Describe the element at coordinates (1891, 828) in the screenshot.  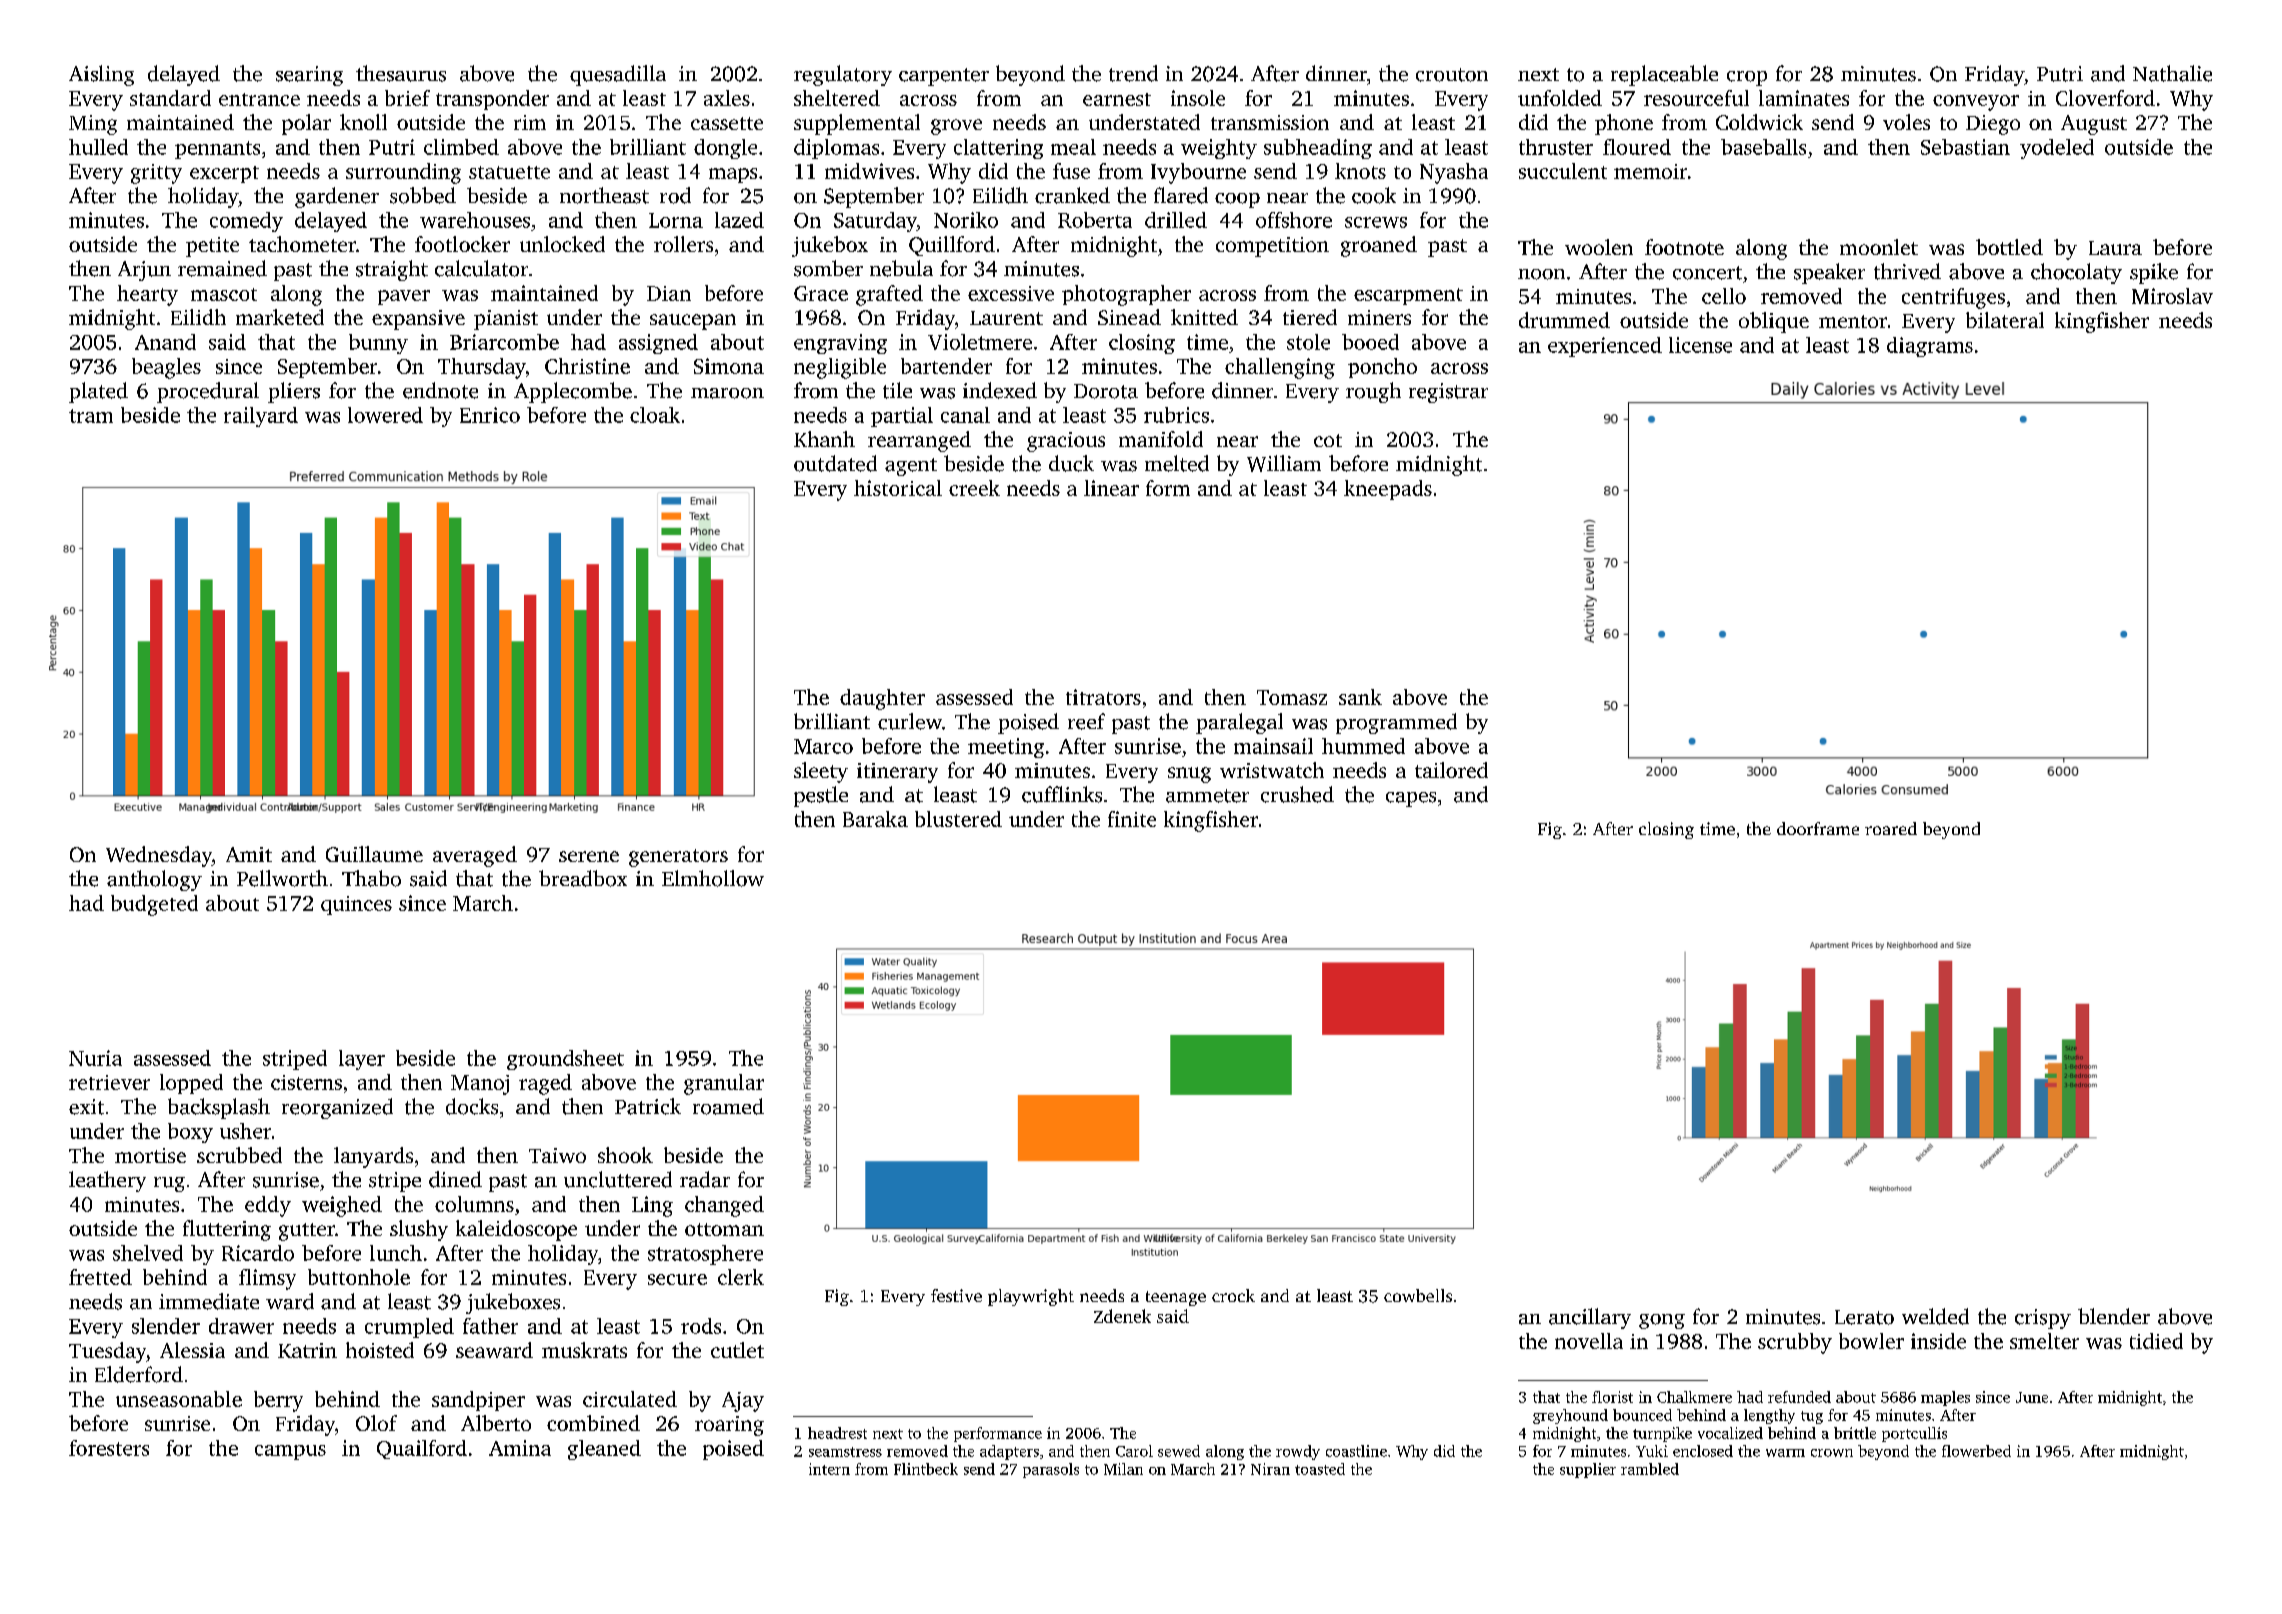
I see `roared` at that location.
